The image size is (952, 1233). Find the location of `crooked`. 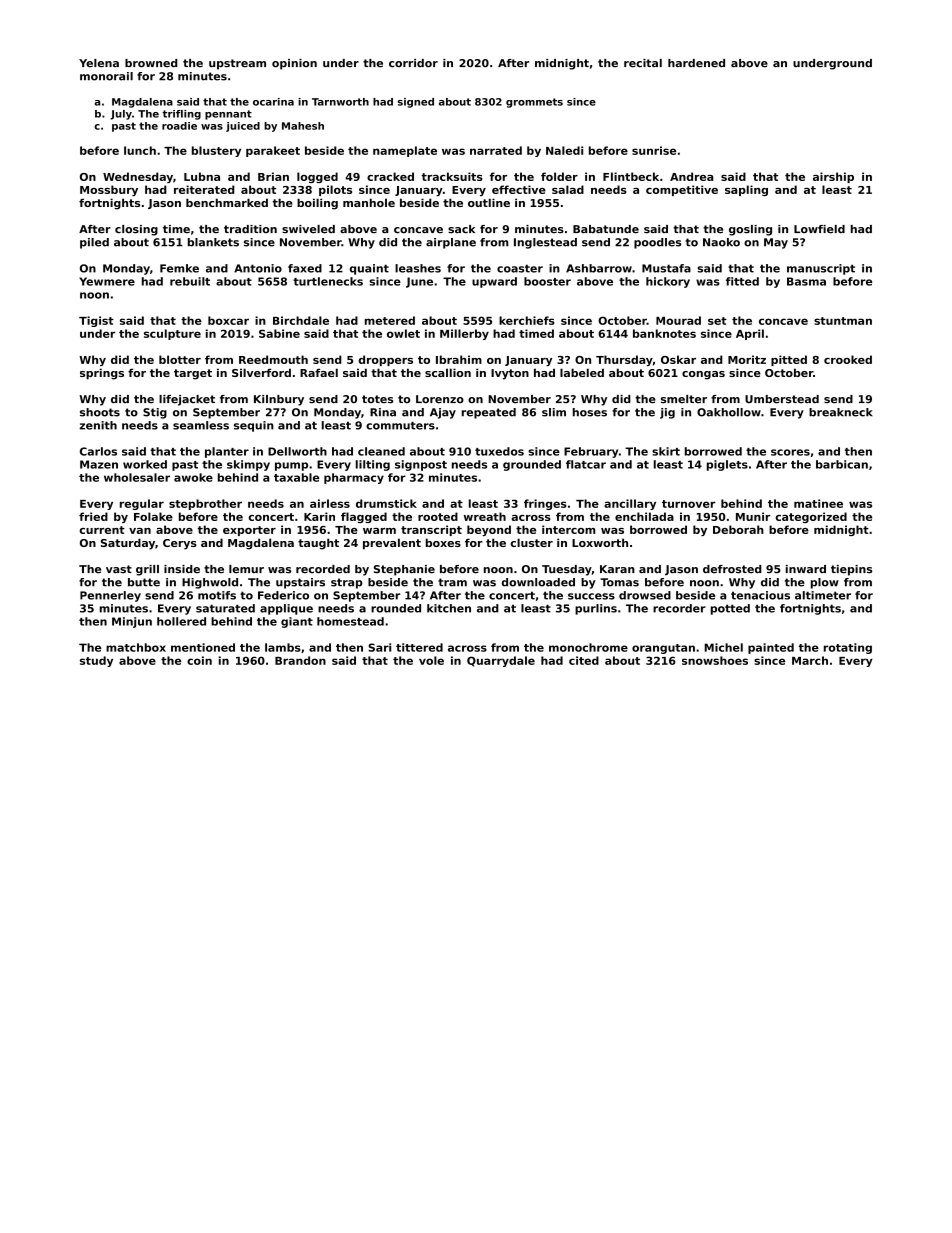

crooked is located at coordinates (848, 359).
